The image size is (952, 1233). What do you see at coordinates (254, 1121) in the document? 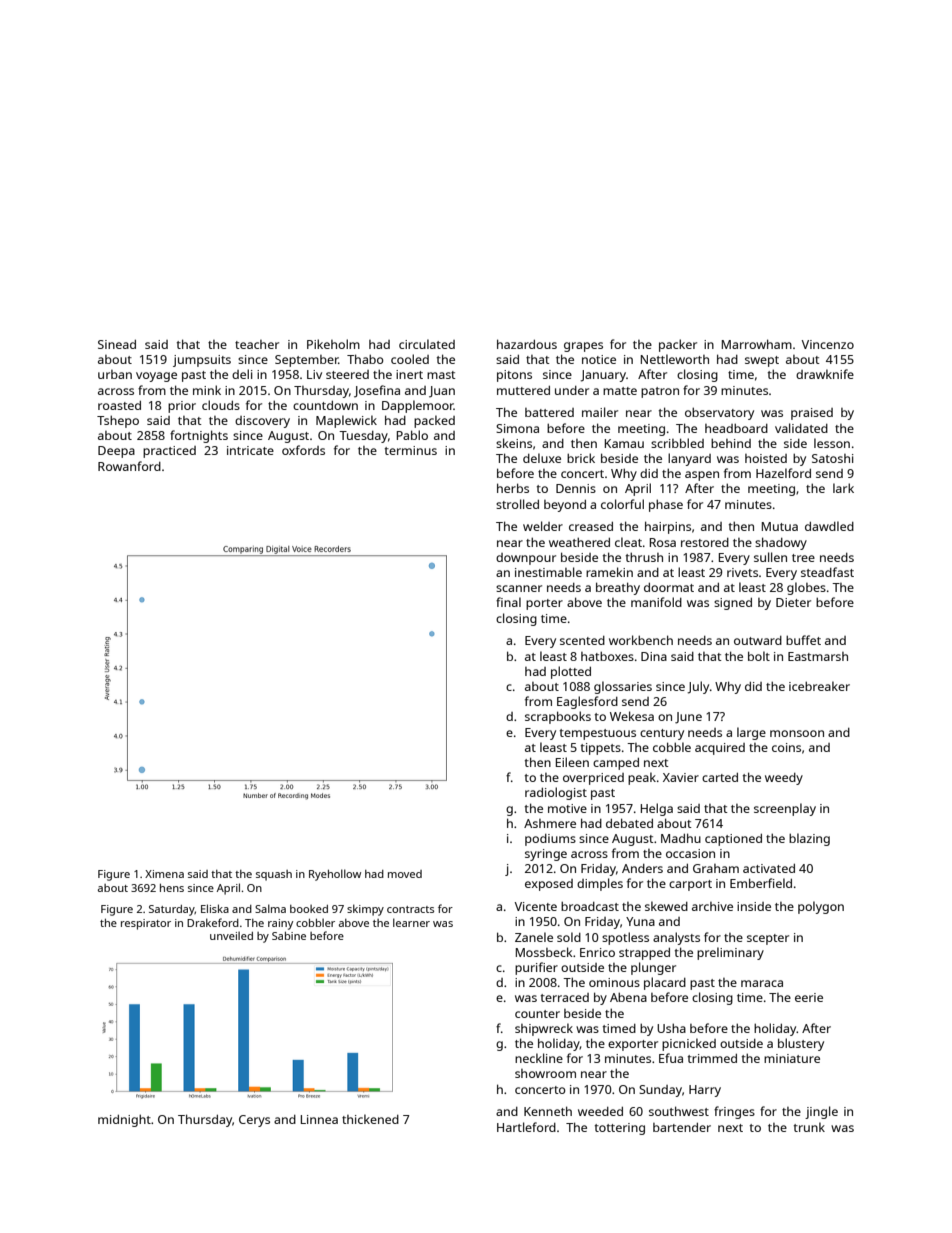
I see `Cerys` at bounding box center [254, 1121].
